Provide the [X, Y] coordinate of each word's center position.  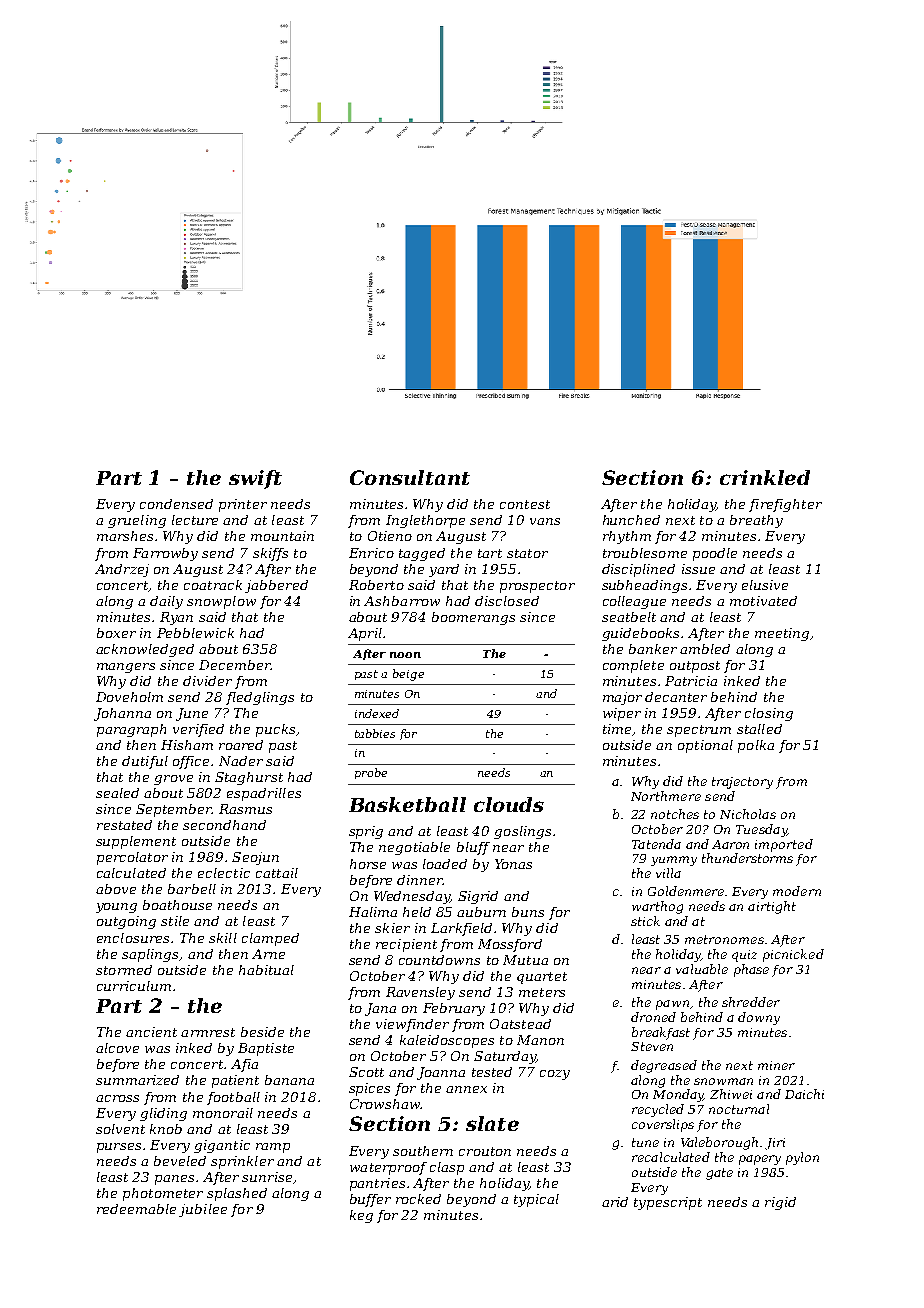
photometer [163, 1194]
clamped [270, 939]
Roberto [376, 585]
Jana [380, 1009]
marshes [125, 536]
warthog [657, 907]
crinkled [765, 477]
